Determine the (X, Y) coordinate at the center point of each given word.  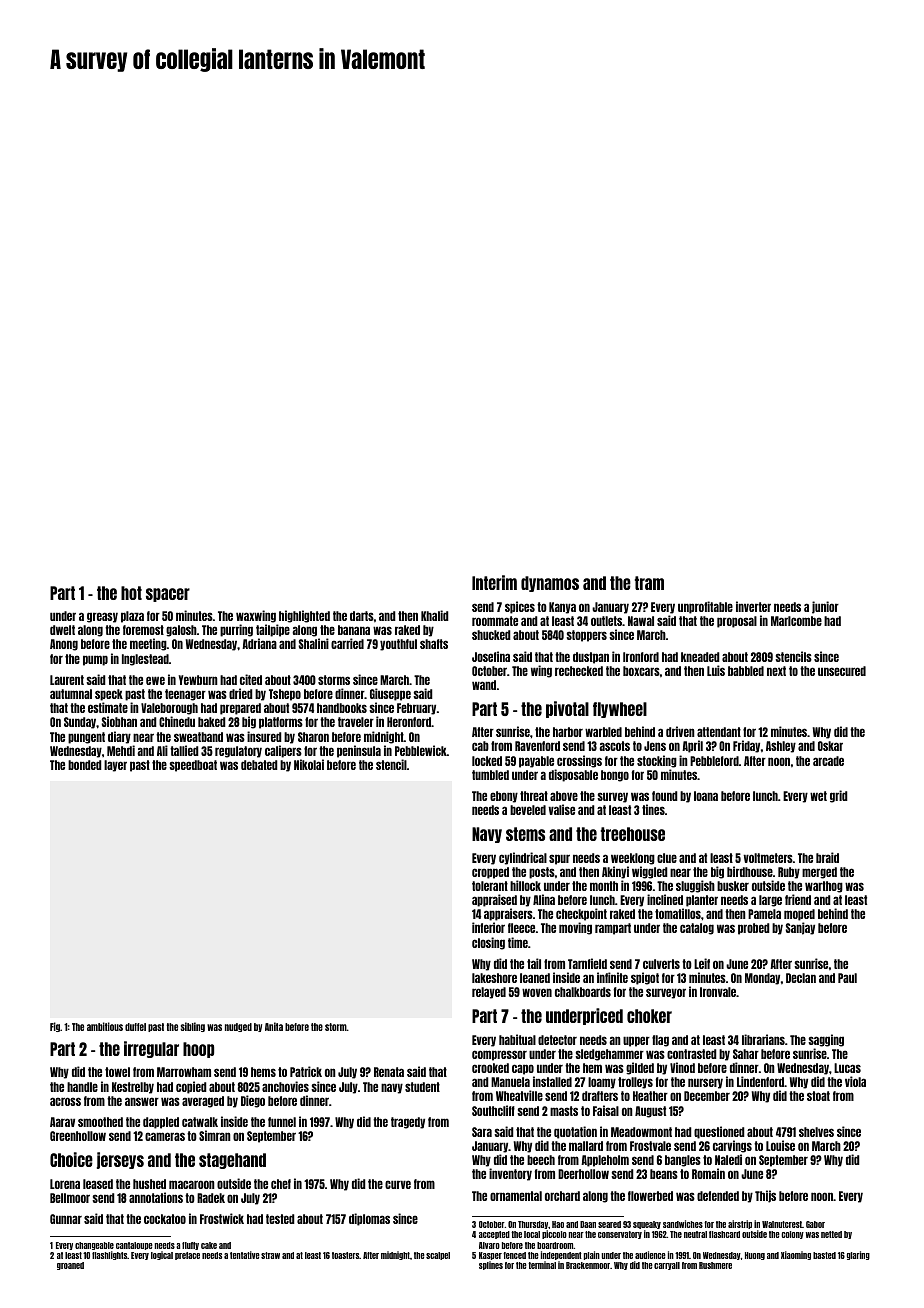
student (422, 1087)
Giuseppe (390, 694)
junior (825, 607)
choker (649, 1016)
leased (98, 1184)
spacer (168, 595)
